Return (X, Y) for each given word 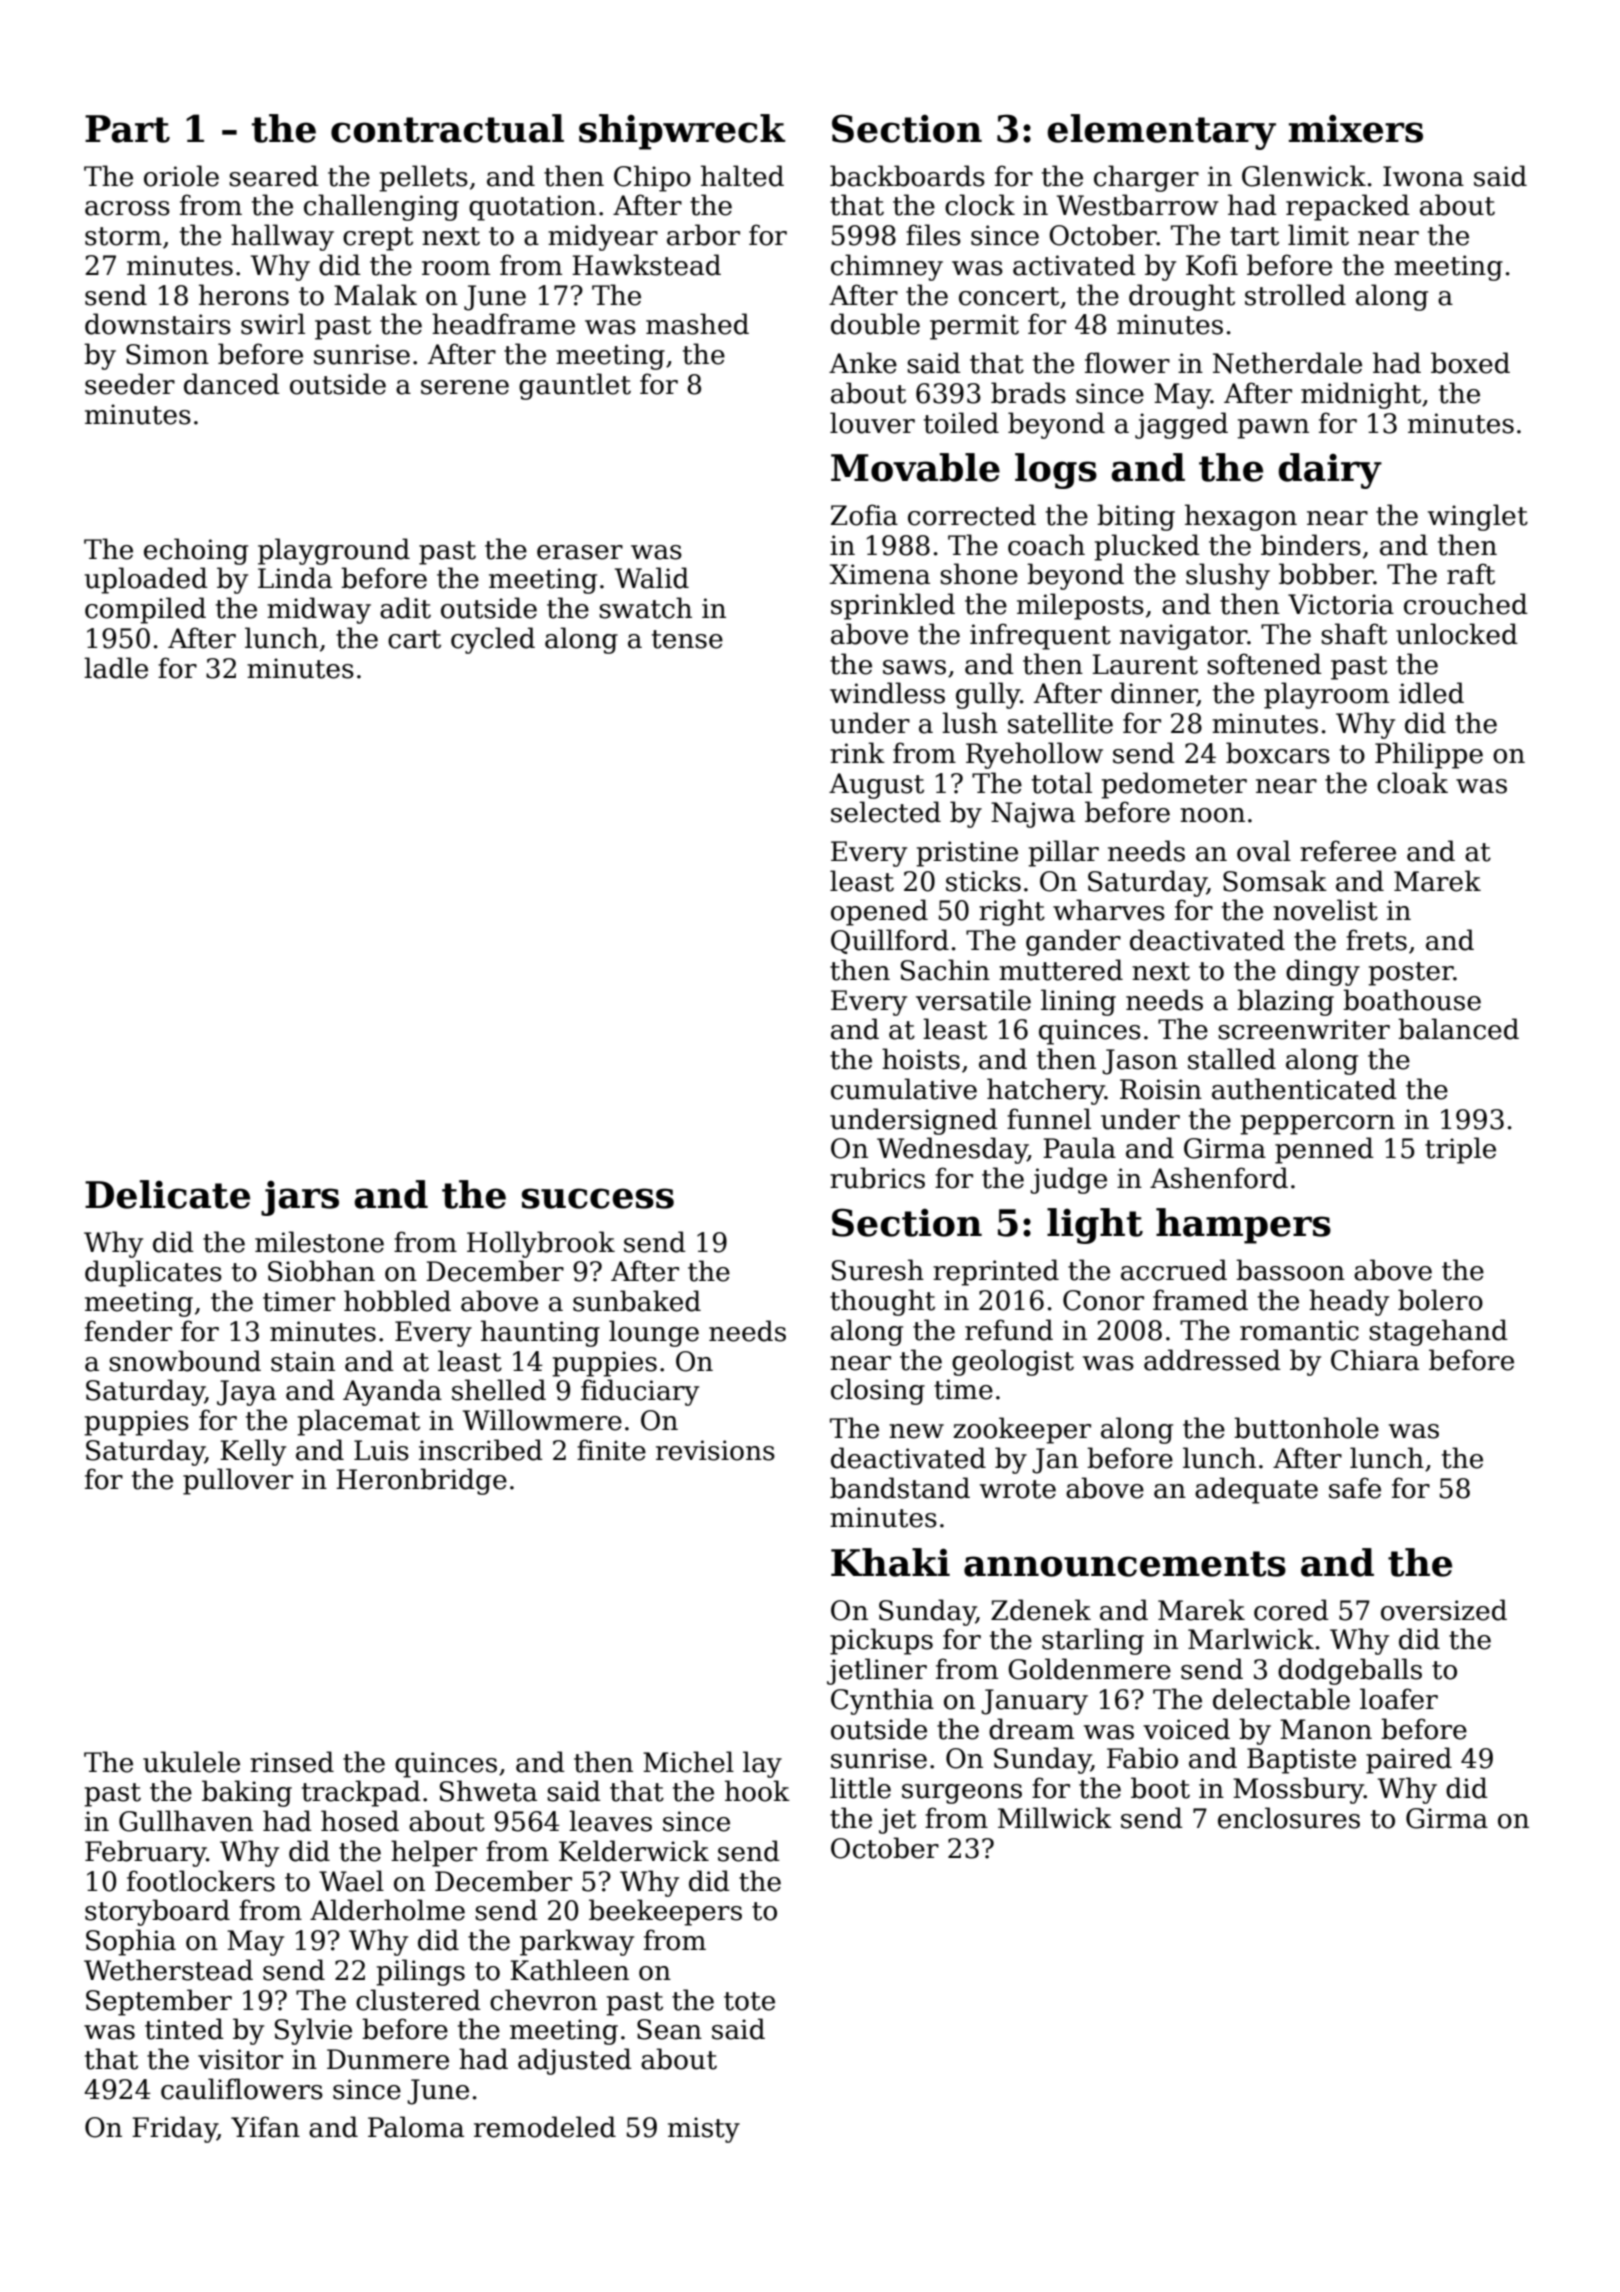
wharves (1109, 910)
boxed (1470, 363)
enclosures (1289, 1818)
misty (704, 2130)
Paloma (416, 2127)
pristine (967, 854)
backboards (907, 176)
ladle (116, 668)
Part (127, 129)
